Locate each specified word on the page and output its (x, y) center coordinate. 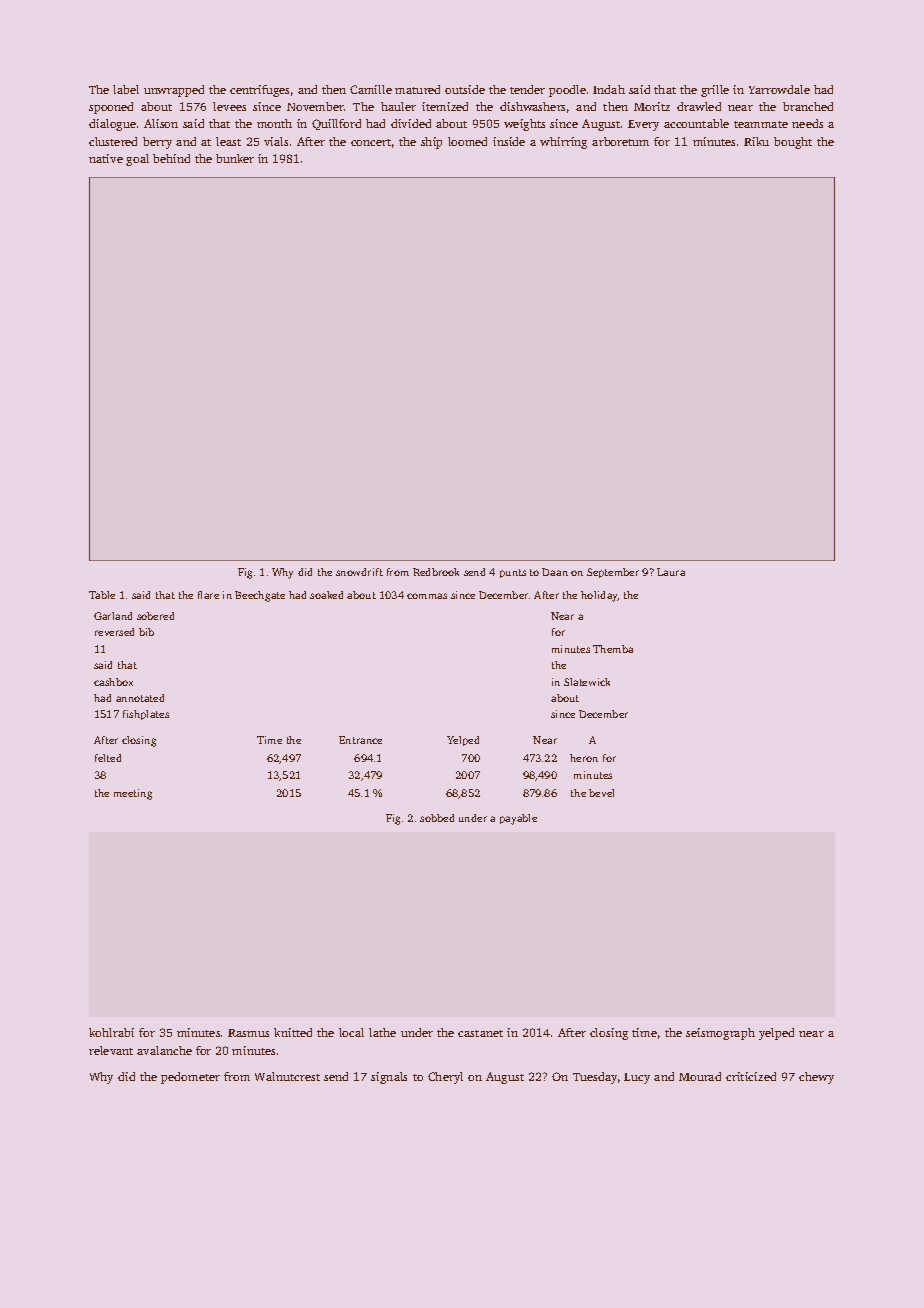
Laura (671, 572)
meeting (133, 794)
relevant (111, 1050)
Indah (609, 89)
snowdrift (359, 572)
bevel (601, 793)
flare (208, 595)
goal (137, 160)
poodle (567, 91)
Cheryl (445, 1078)
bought (793, 143)
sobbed (437, 818)
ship (431, 143)
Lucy (637, 1078)
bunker (235, 158)
